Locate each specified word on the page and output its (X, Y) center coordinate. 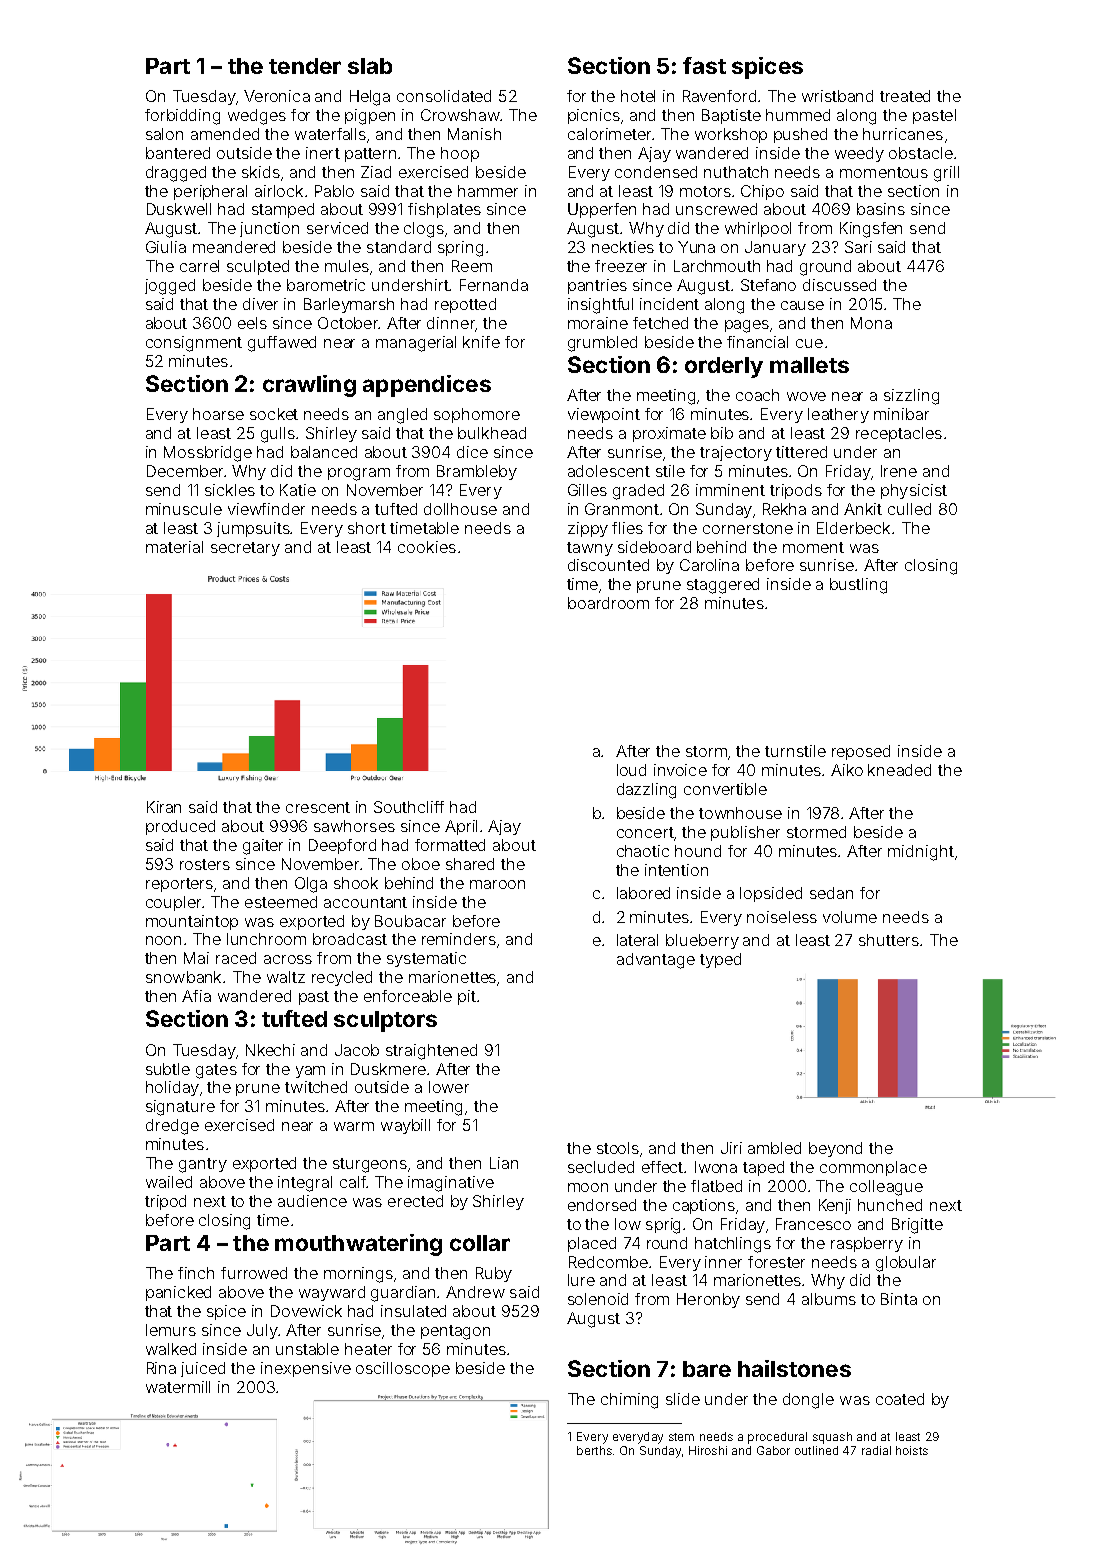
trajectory (736, 453)
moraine (598, 323)
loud (631, 770)
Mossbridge (208, 454)
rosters (205, 864)
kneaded (899, 770)
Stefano (768, 285)
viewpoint (604, 415)
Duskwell (179, 209)
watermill (178, 1387)
